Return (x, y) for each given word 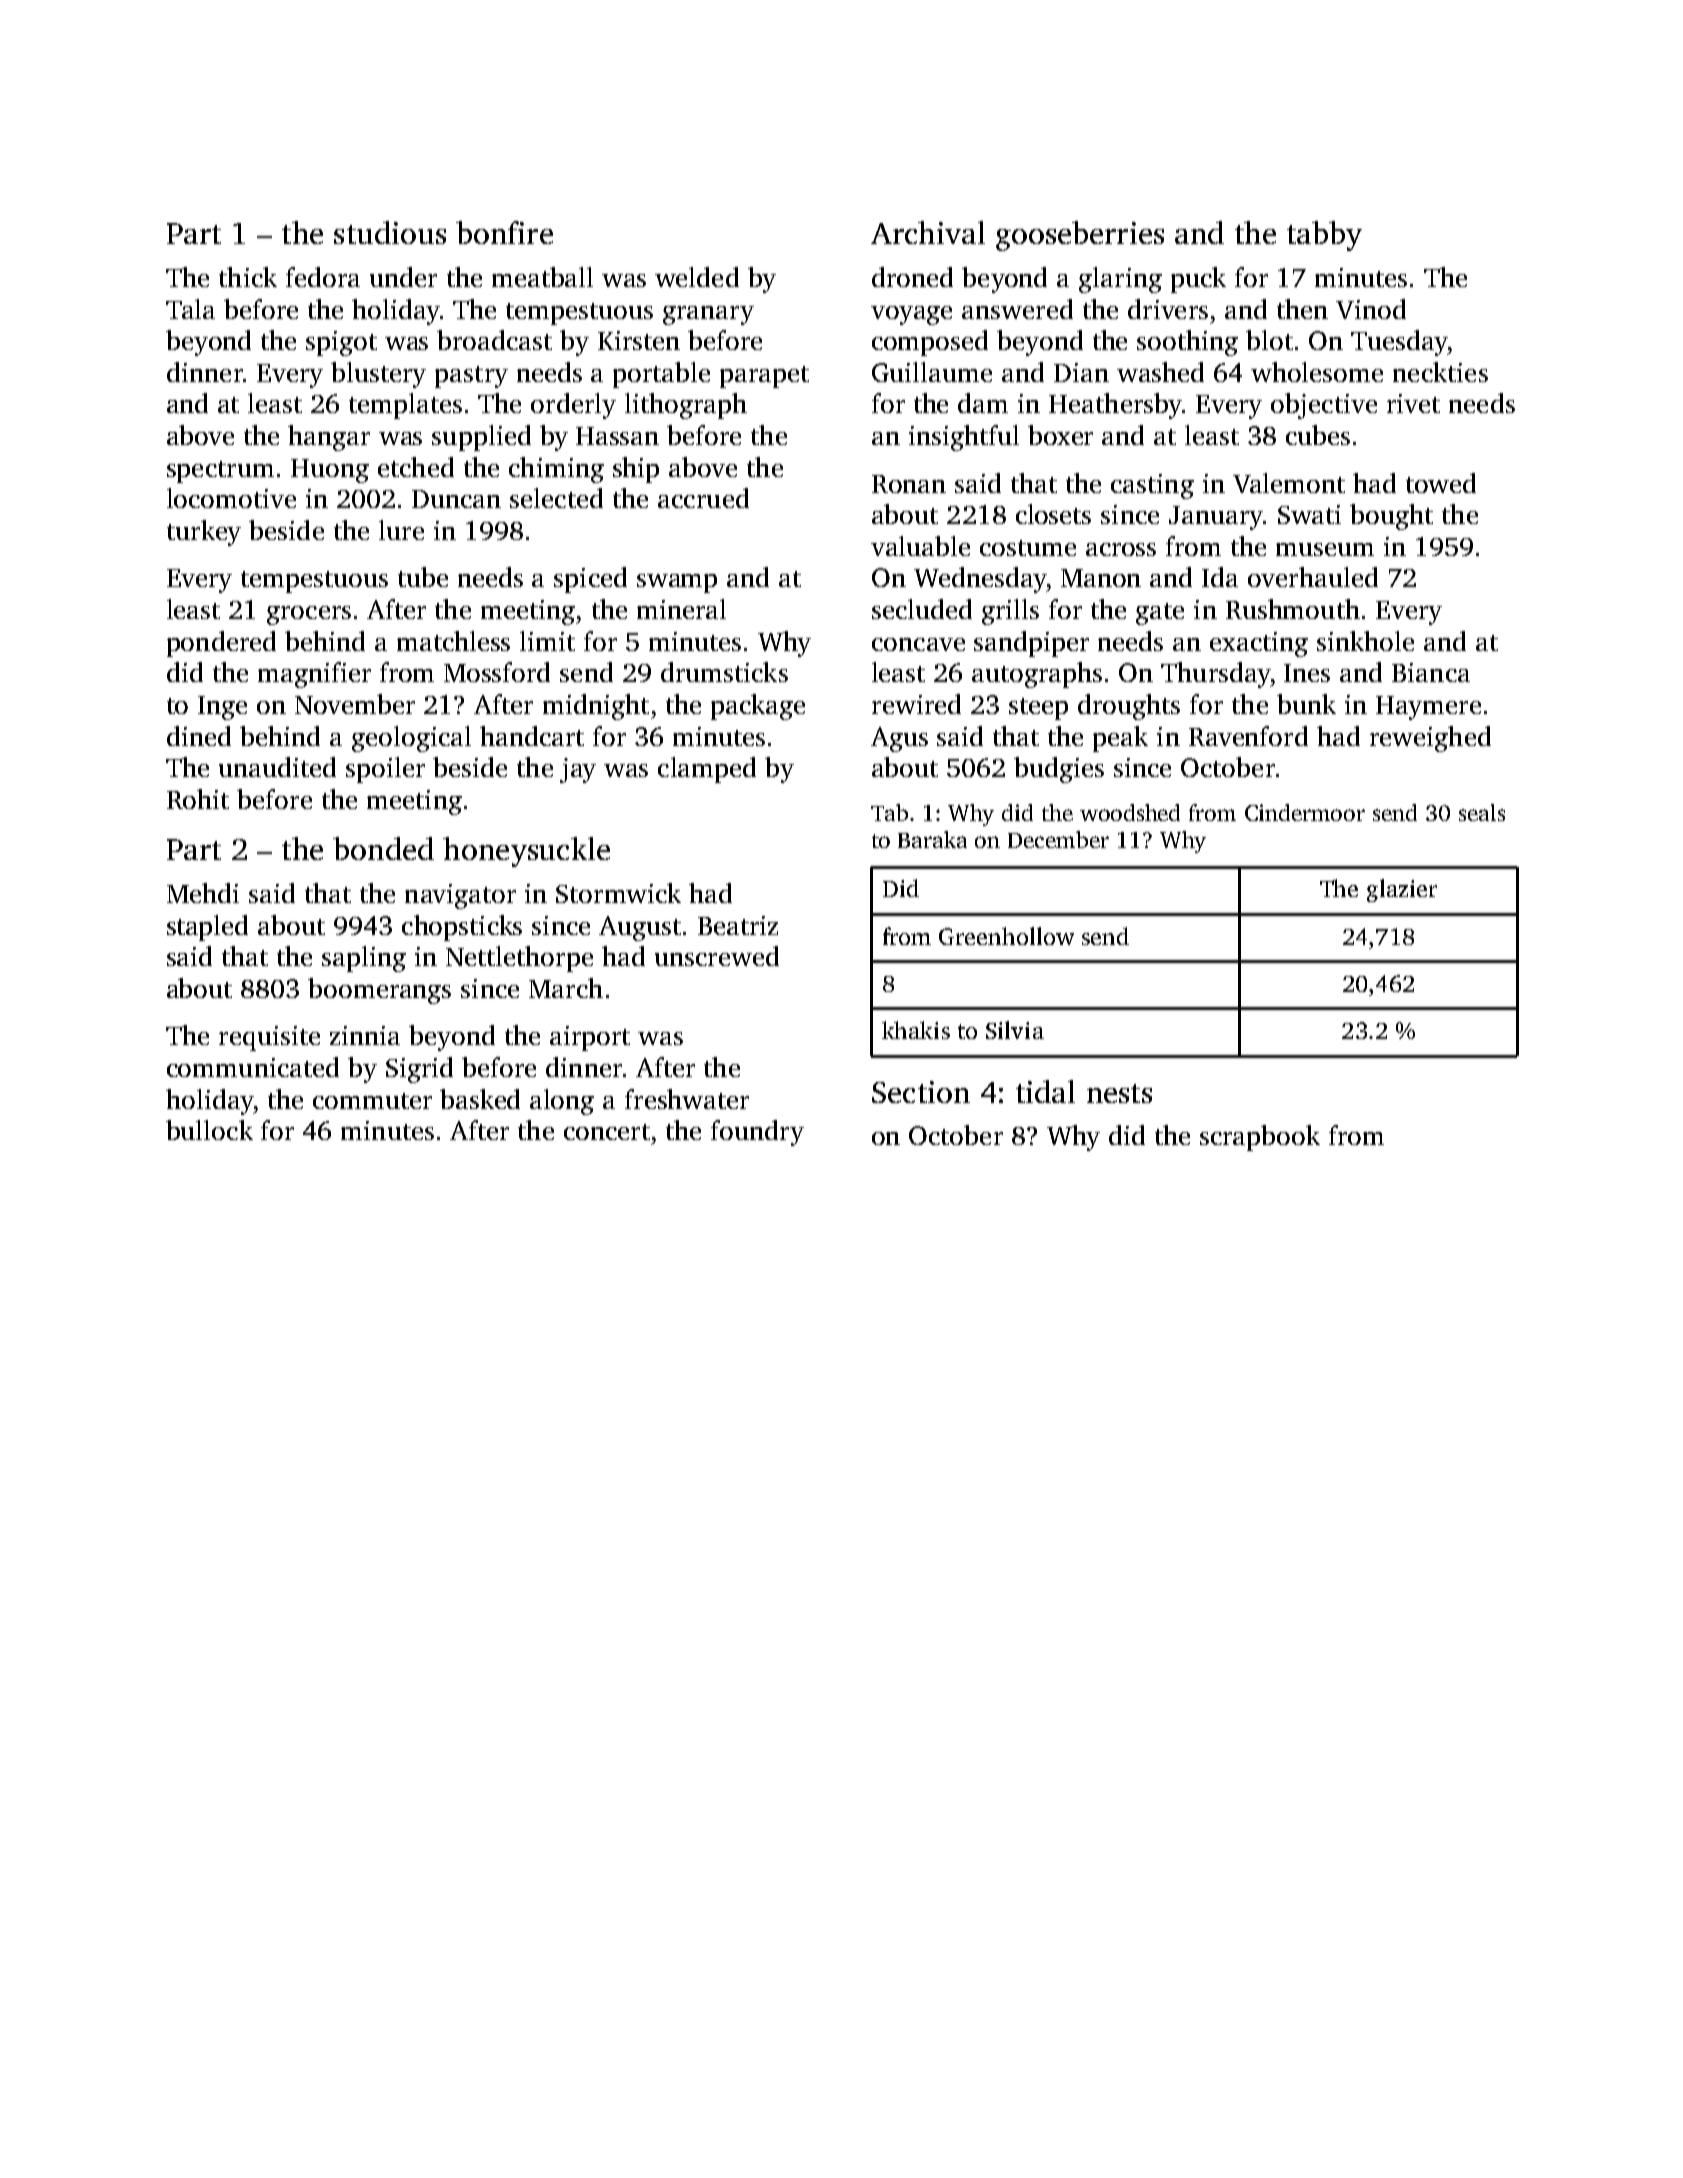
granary (708, 315)
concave (918, 644)
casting (1152, 486)
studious (390, 232)
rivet (1413, 403)
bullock (209, 1130)
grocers (309, 615)
